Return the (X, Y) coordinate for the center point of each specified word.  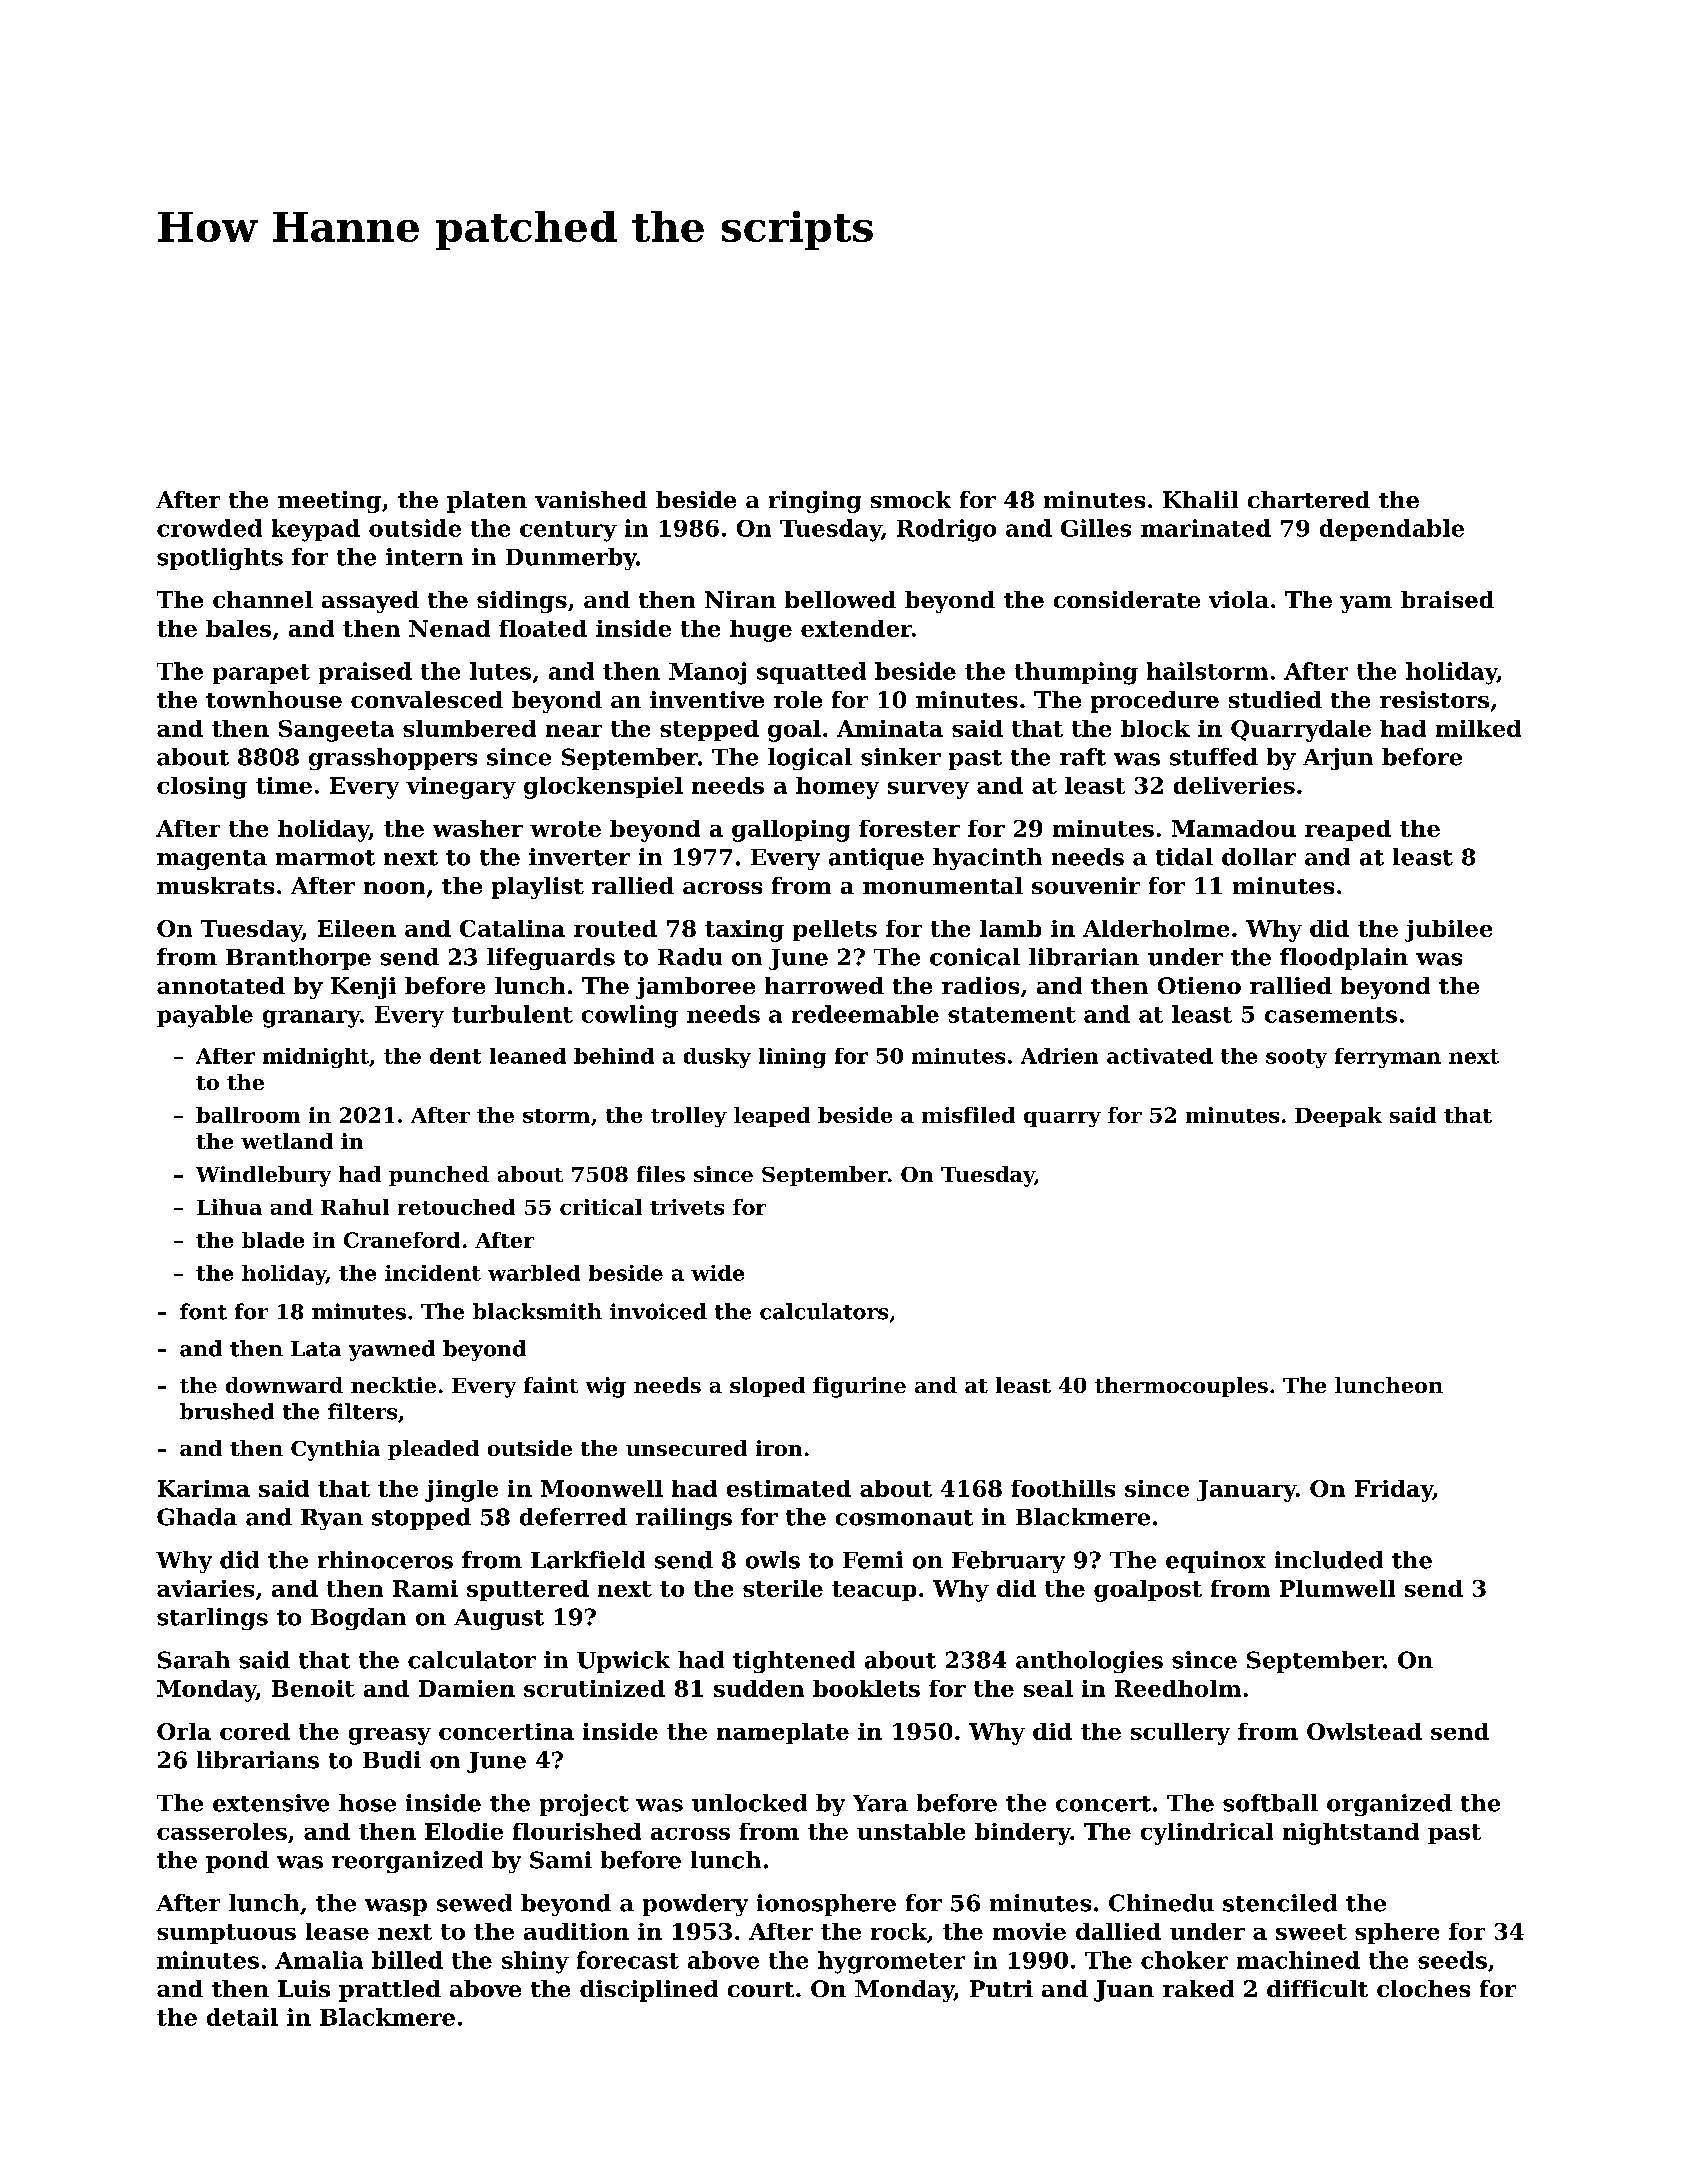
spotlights (220, 559)
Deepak (1338, 1117)
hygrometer (891, 1962)
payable (205, 1016)
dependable (1392, 530)
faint (551, 1385)
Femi (873, 1560)
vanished (591, 499)
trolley (689, 1117)
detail (242, 2017)
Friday (1394, 1491)
